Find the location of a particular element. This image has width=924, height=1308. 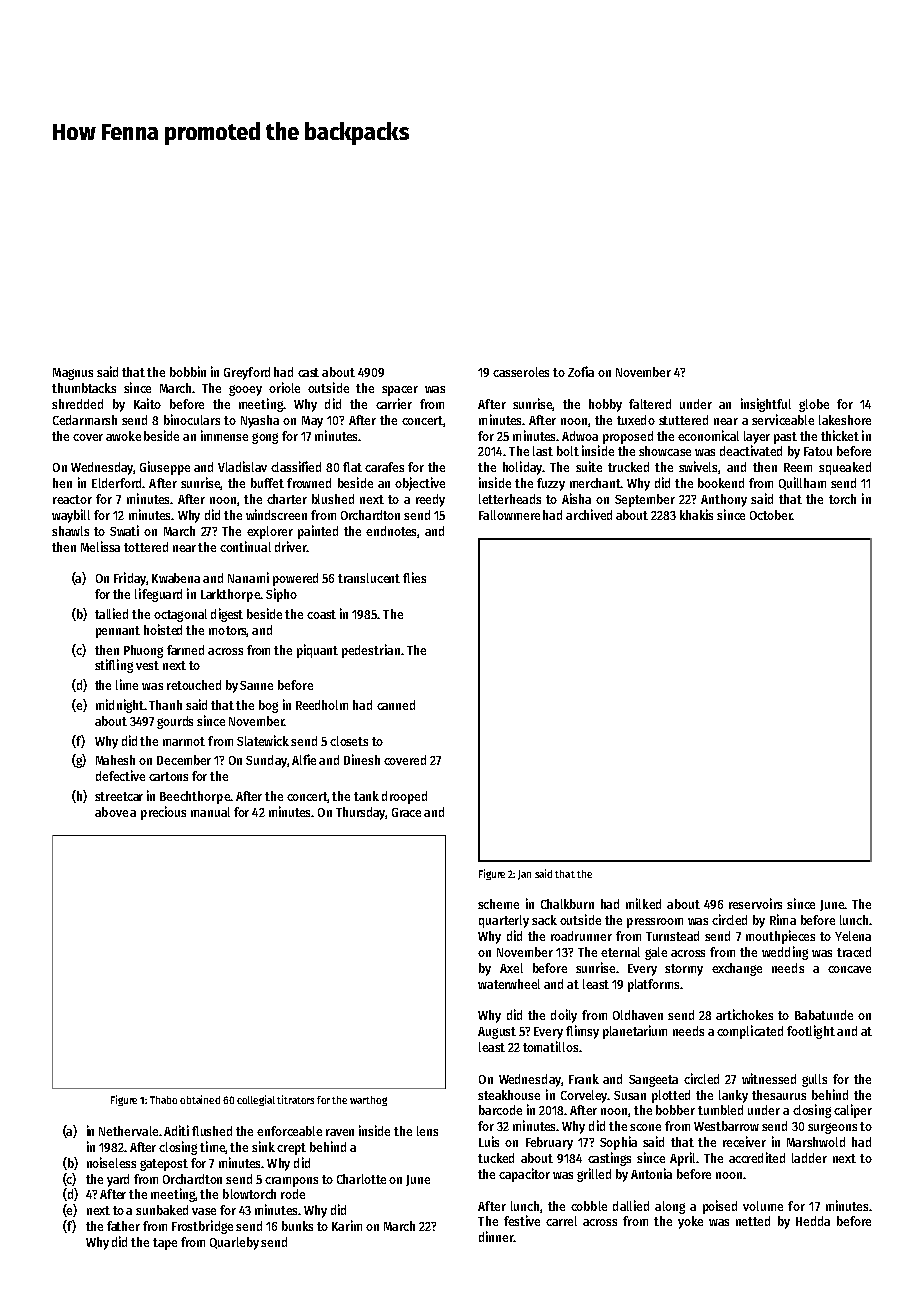

father is located at coordinates (123, 1226).
